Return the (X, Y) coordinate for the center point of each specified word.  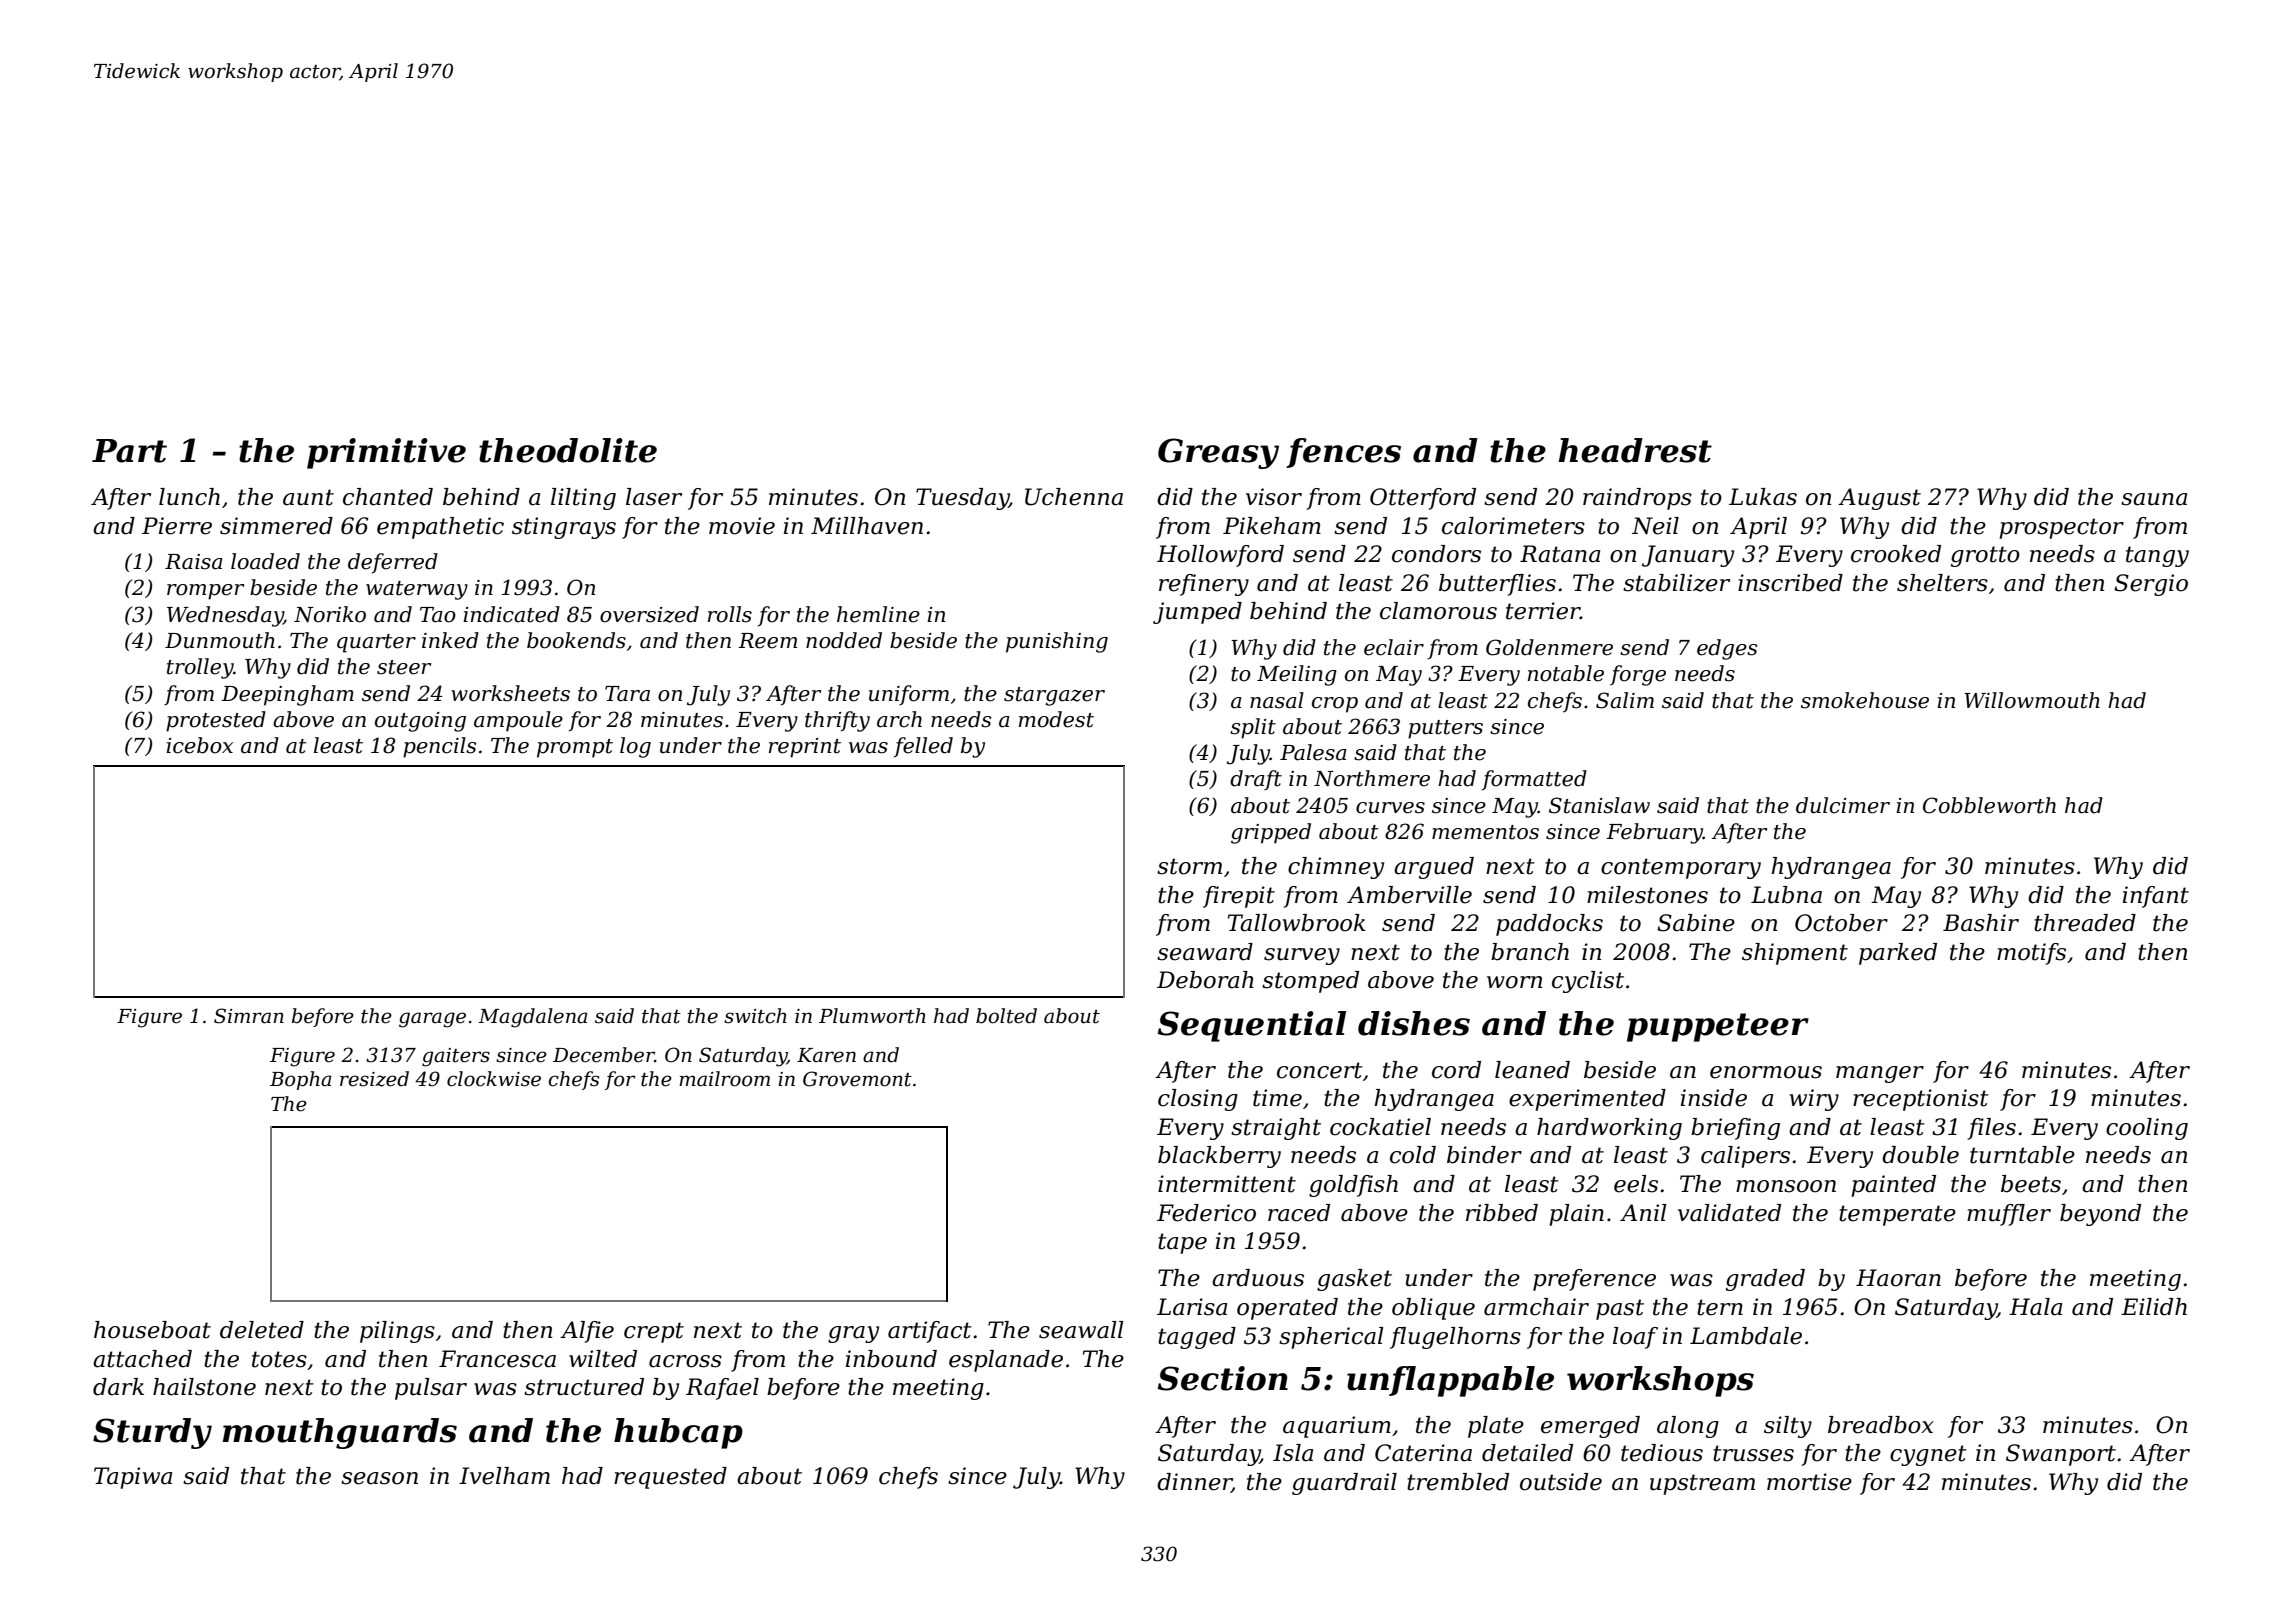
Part (129, 451)
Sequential (1251, 1026)
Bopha (300, 1080)
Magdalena (532, 1018)
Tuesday (962, 499)
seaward (1205, 952)
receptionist (1921, 1100)
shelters (1942, 583)
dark (118, 1387)
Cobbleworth (1989, 805)
